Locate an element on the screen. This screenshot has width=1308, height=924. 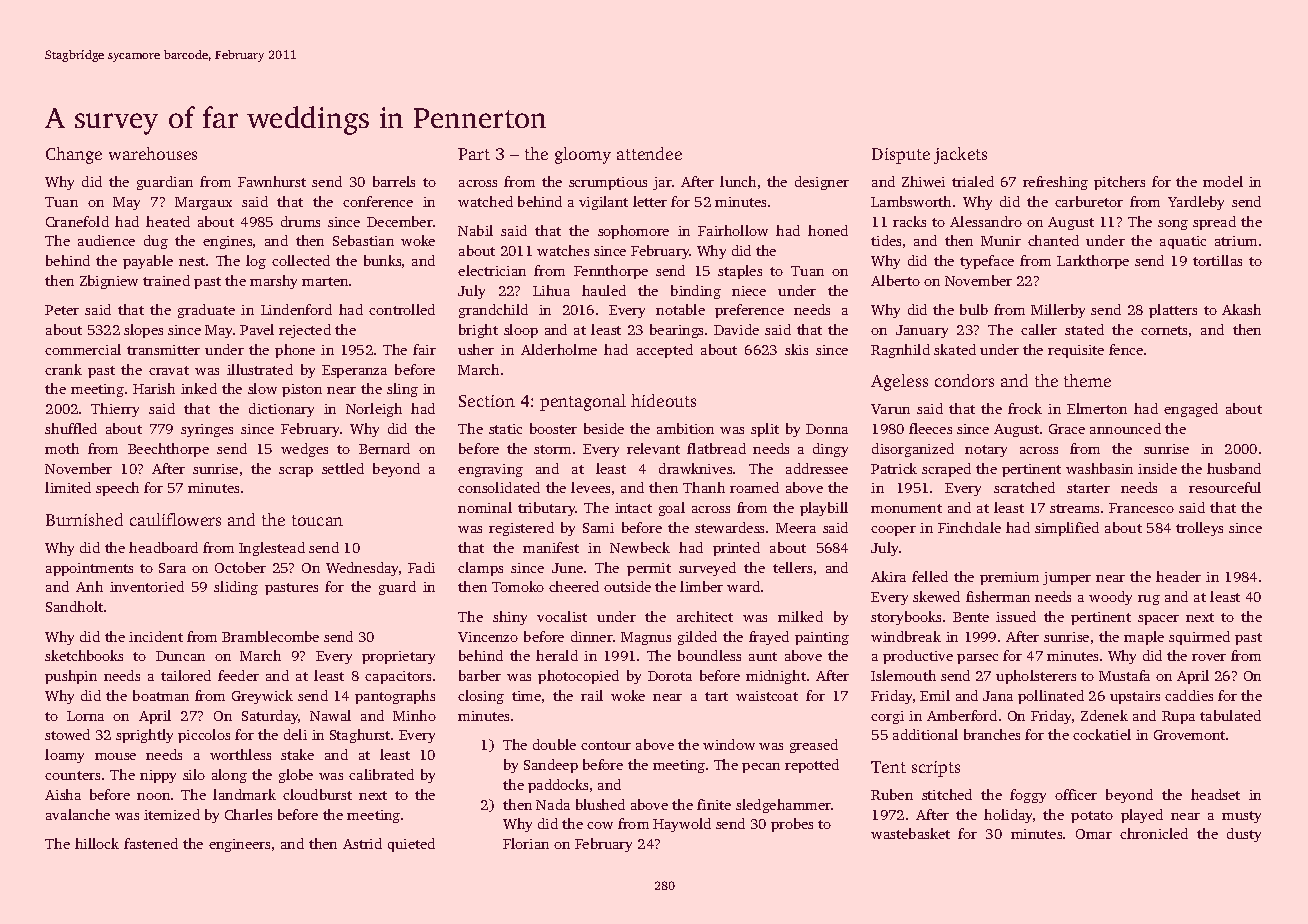
grandchild is located at coordinates (493, 311).
